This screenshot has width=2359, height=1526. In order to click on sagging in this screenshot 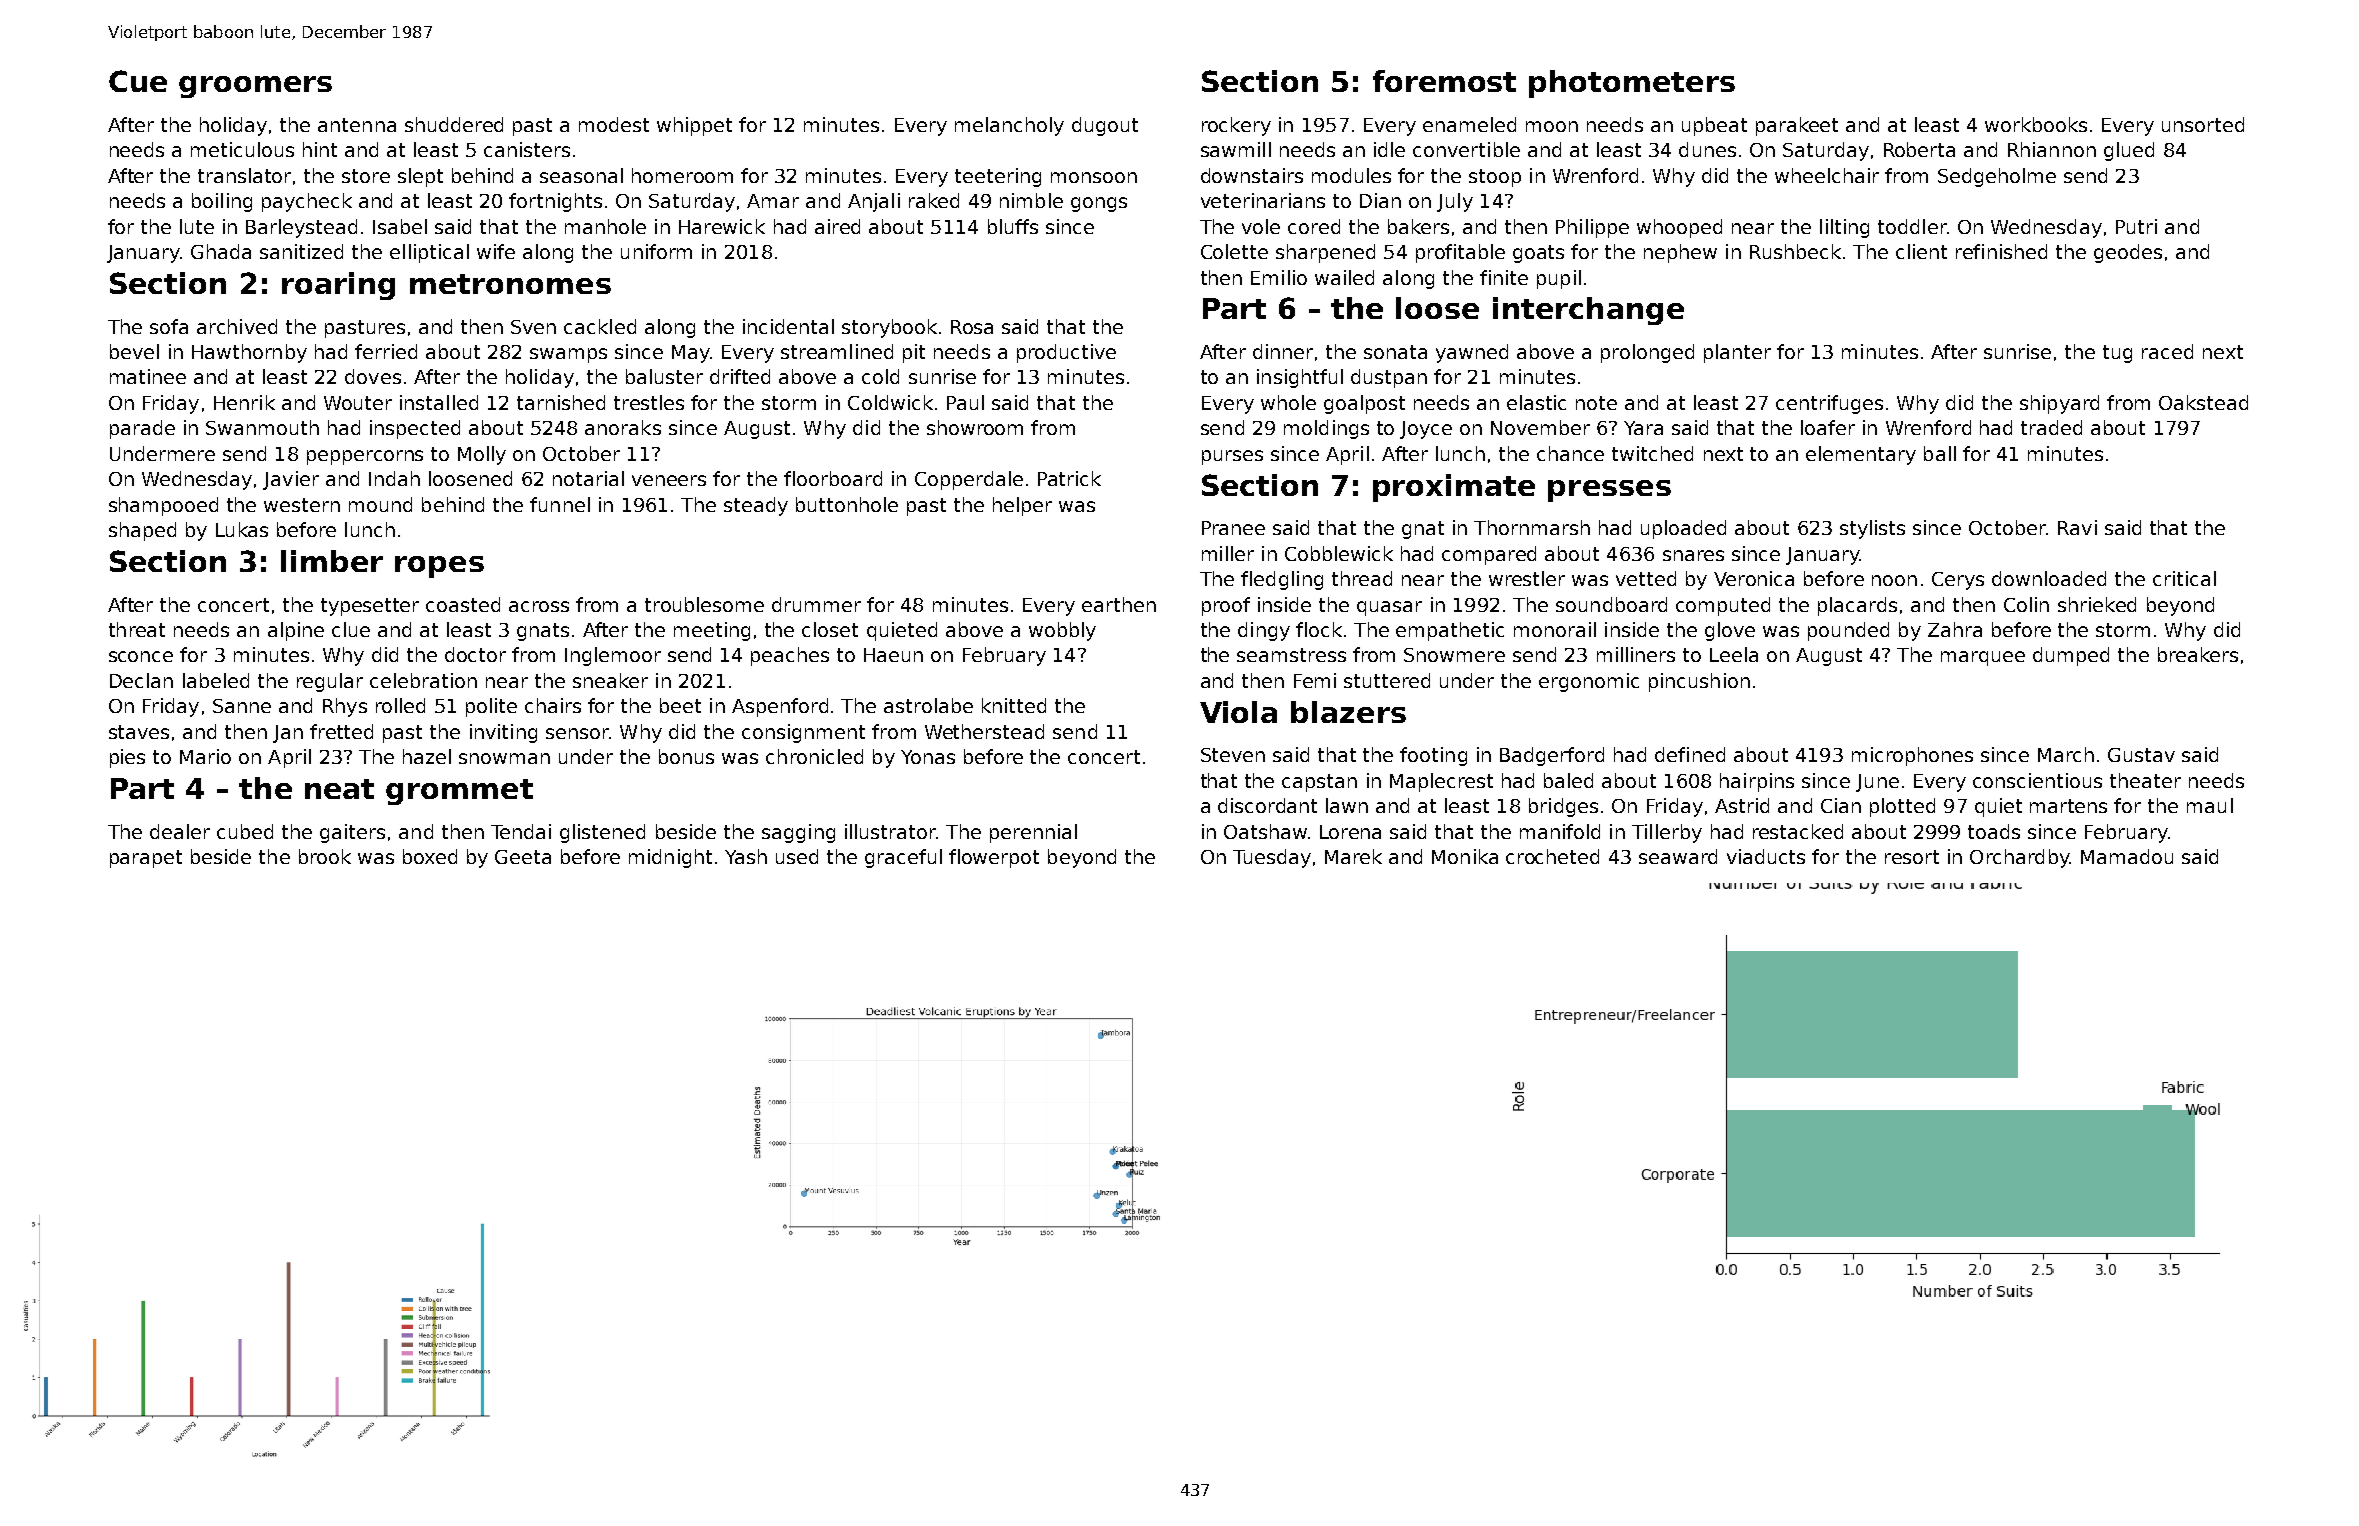, I will do `click(798, 833)`.
